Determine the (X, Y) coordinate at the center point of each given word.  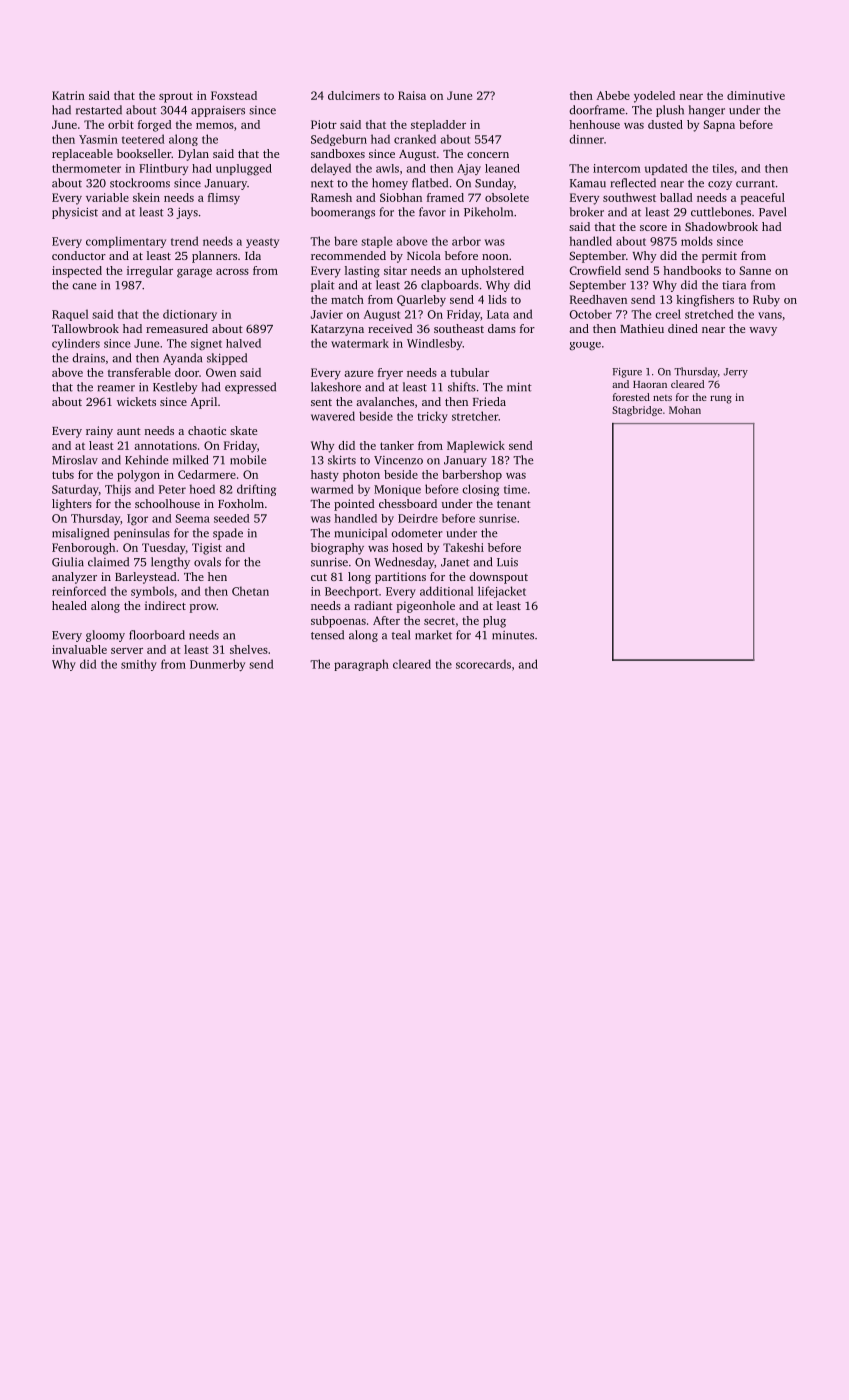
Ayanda (182, 359)
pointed (354, 505)
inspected (77, 272)
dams (502, 328)
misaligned (80, 534)
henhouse (594, 124)
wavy (763, 331)
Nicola (424, 255)
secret (439, 621)
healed (69, 605)
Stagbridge (637, 411)
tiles (723, 168)
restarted (99, 110)
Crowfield (595, 270)
